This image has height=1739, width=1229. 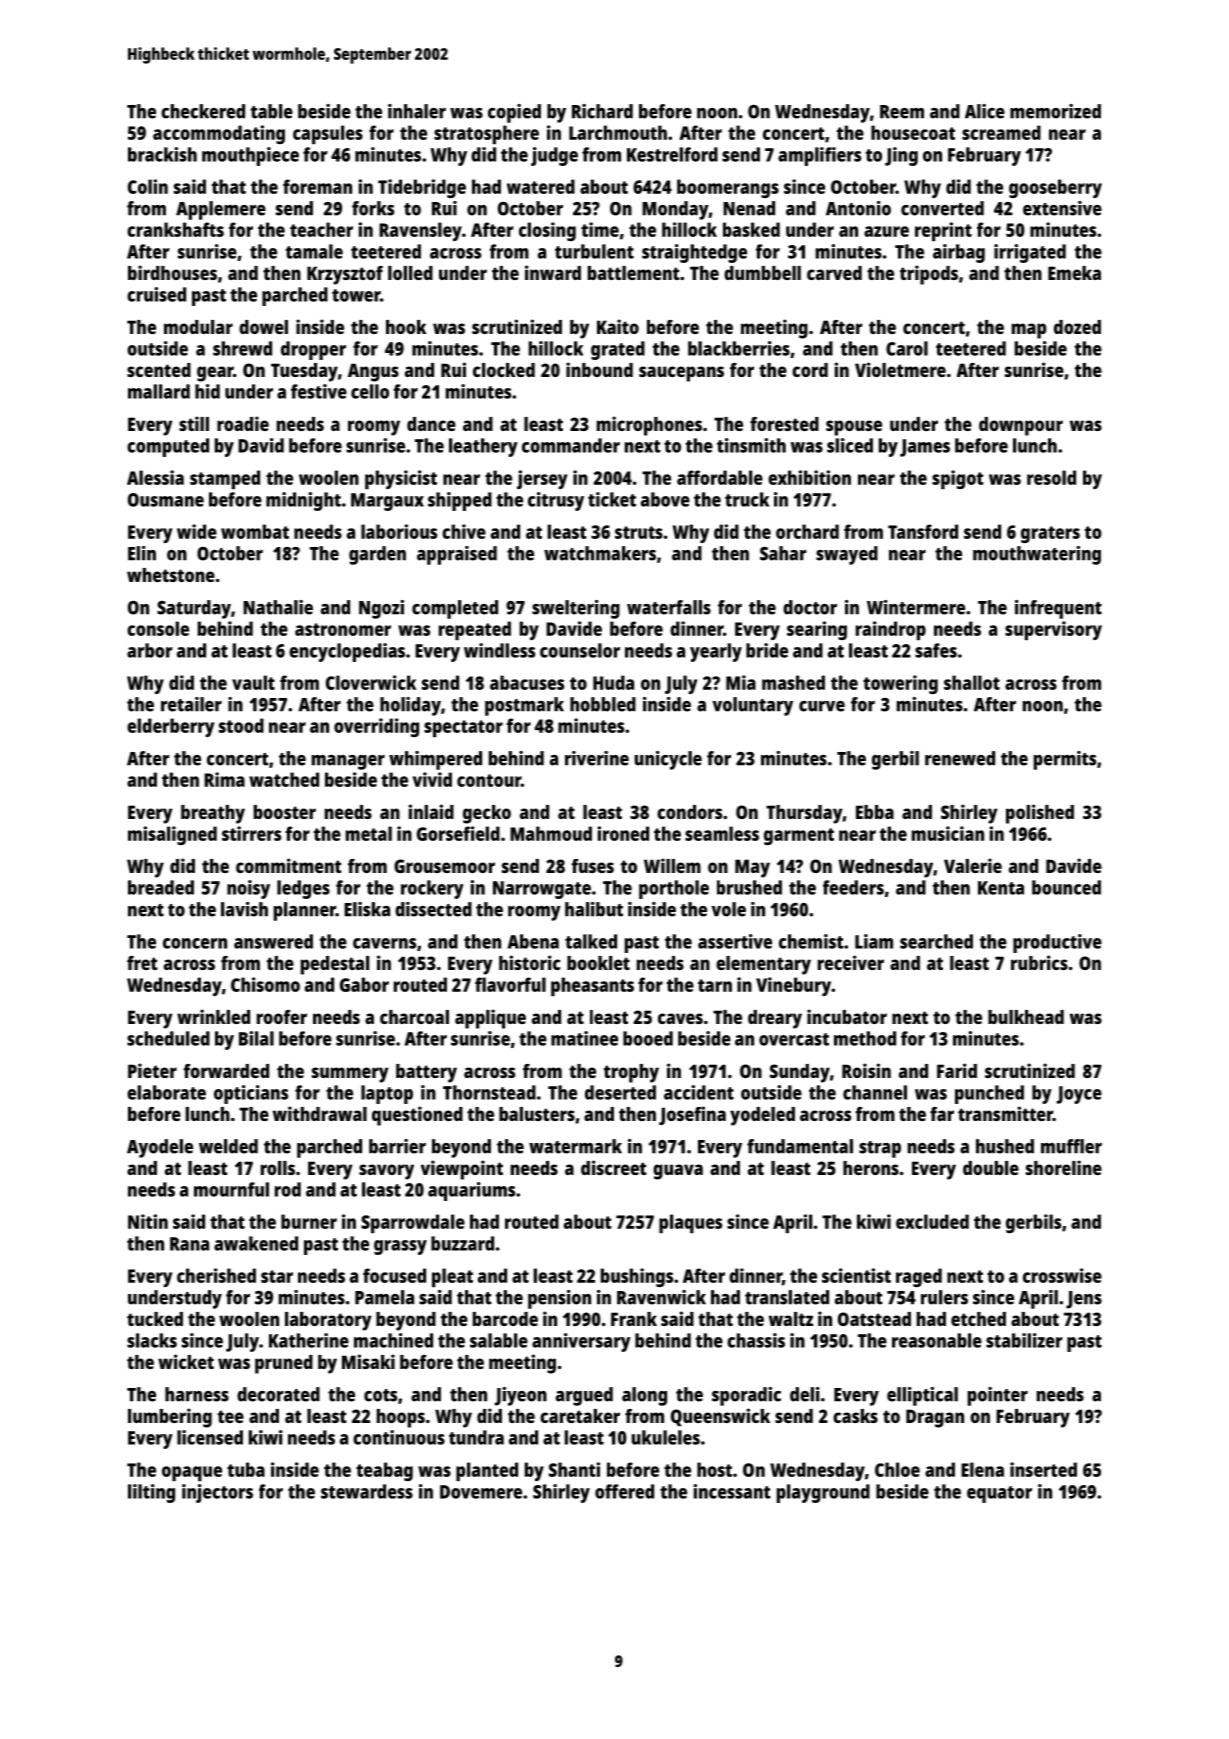 I want to click on computed, so click(x=168, y=447).
